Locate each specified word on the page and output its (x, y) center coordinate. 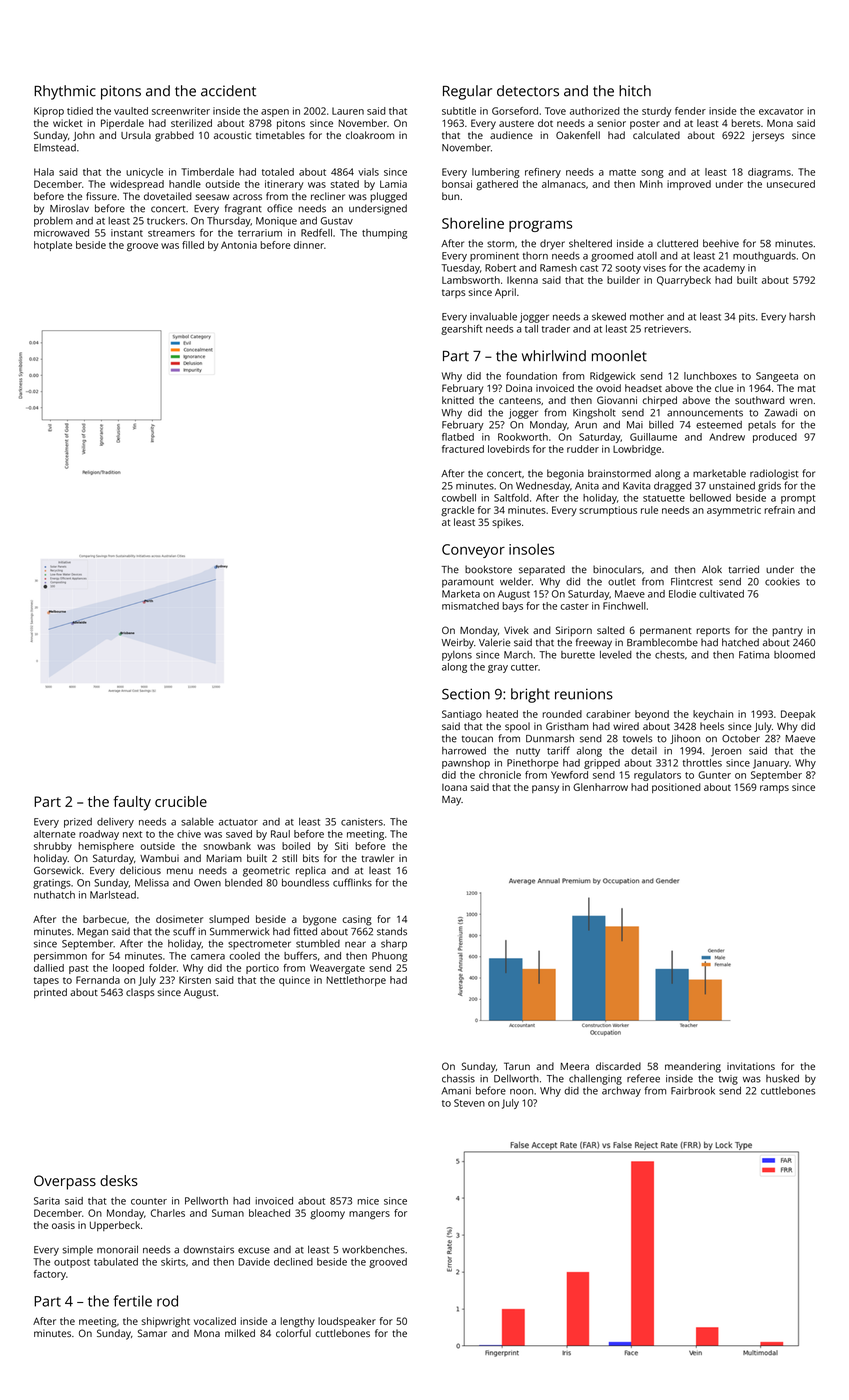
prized (78, 823)
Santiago (462, 715)
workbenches (373, 1249)
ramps (774, 789)
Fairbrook (693, 1091)
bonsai (457, 184)
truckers (166, 221)
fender (690, 111)
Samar (152, 1333)
